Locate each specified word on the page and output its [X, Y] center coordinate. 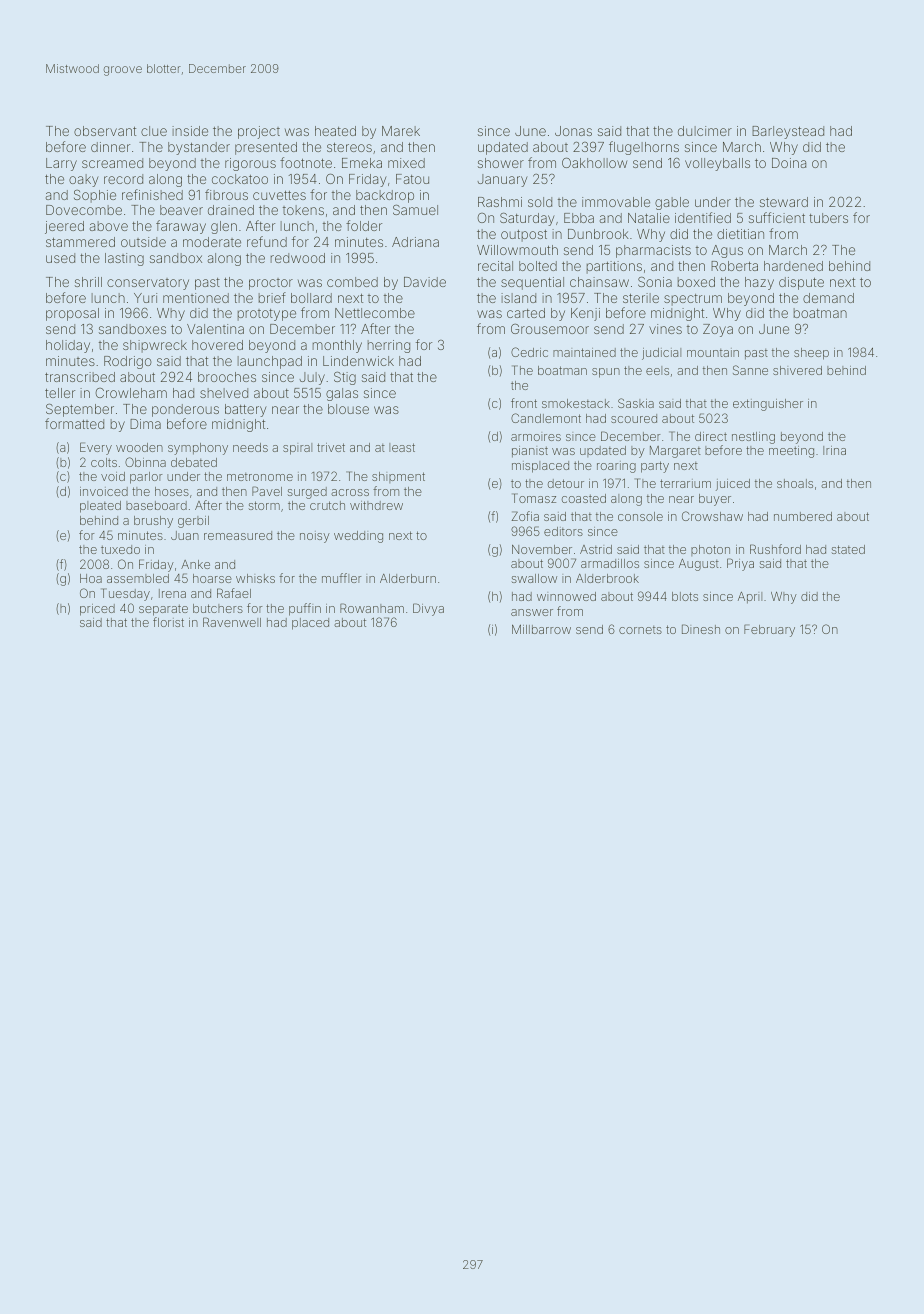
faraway [181, 227]
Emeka [362, 163]
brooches [227, 377]
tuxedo [120, 549]
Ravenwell [232, 622]
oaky [84, 180]
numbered [803, 516]
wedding [358, 537]
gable [672, 203]
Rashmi [500, 202]
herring [388, 346]
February [769, 630]
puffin [305, 609]
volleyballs [717, 164]
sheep [811, 354]
